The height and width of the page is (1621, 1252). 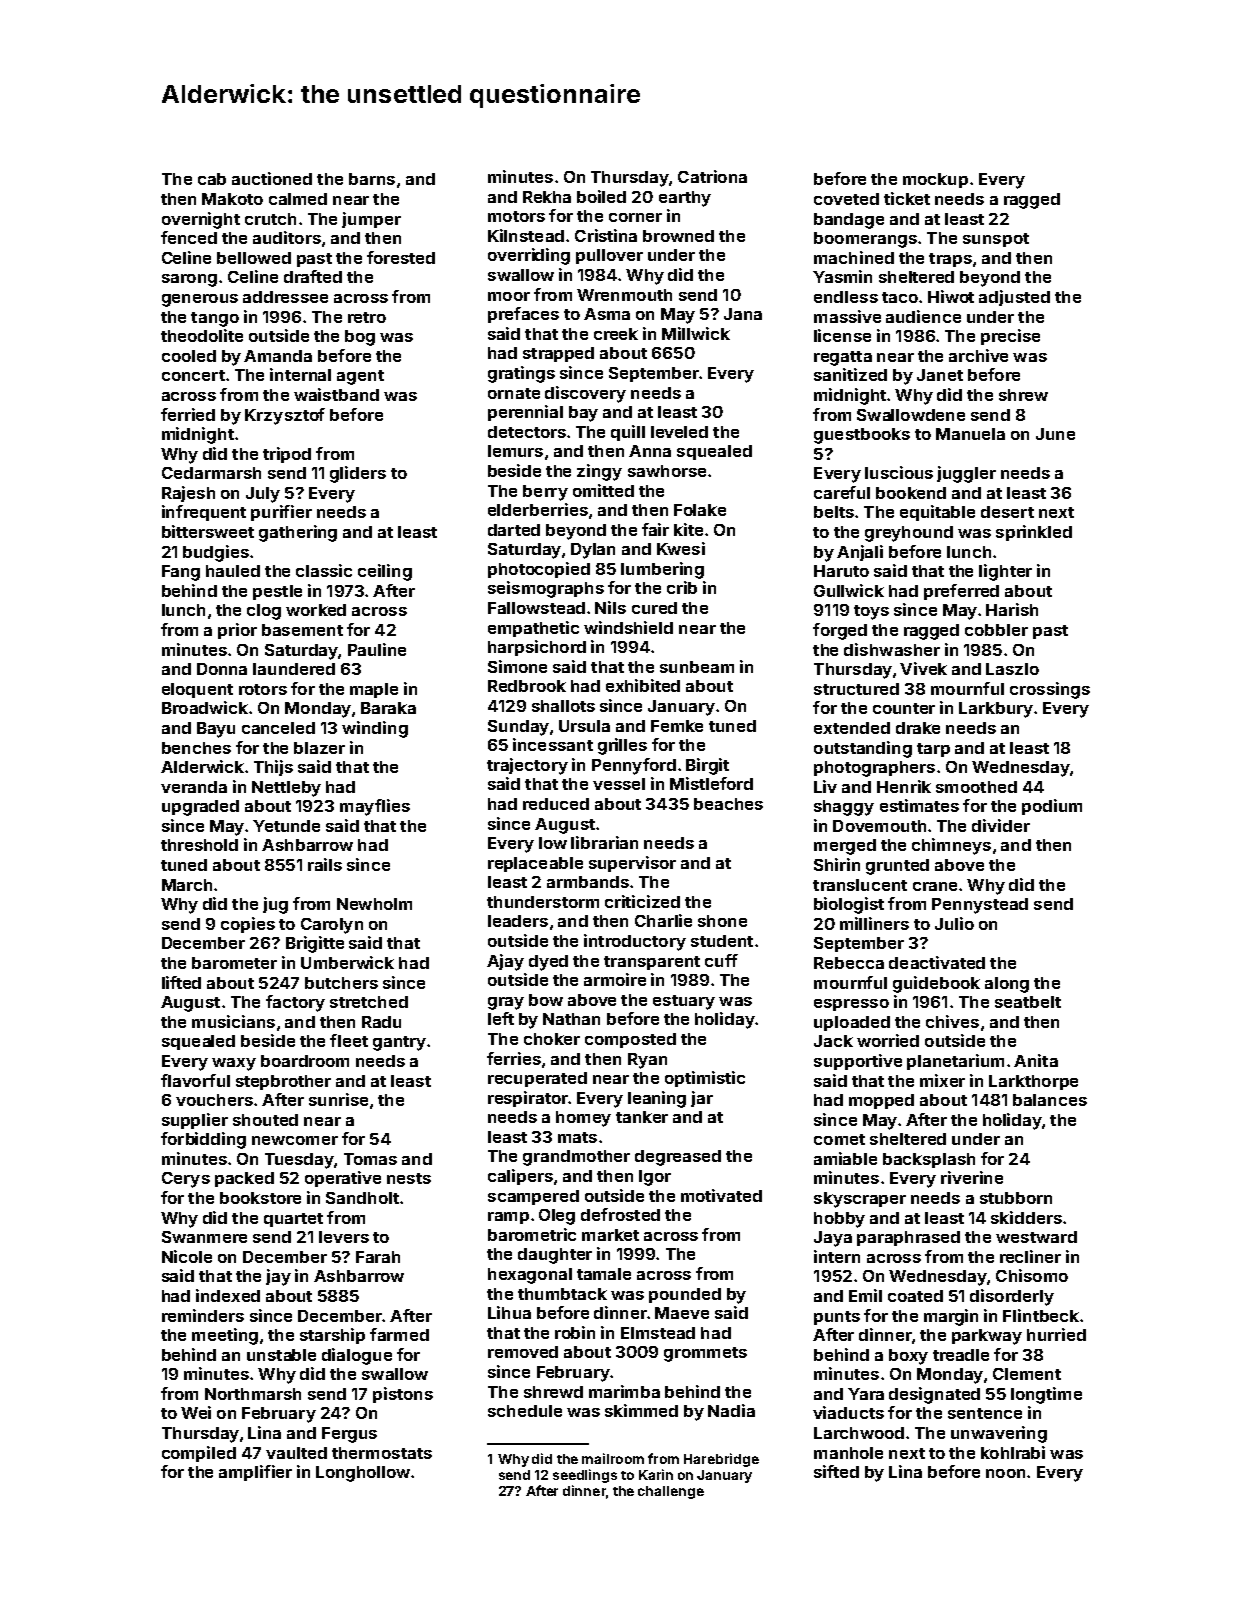 What do you see at coordinates (362, 1198) in the page?
I see `Sandholt` at bounding box center [362, 1198].
